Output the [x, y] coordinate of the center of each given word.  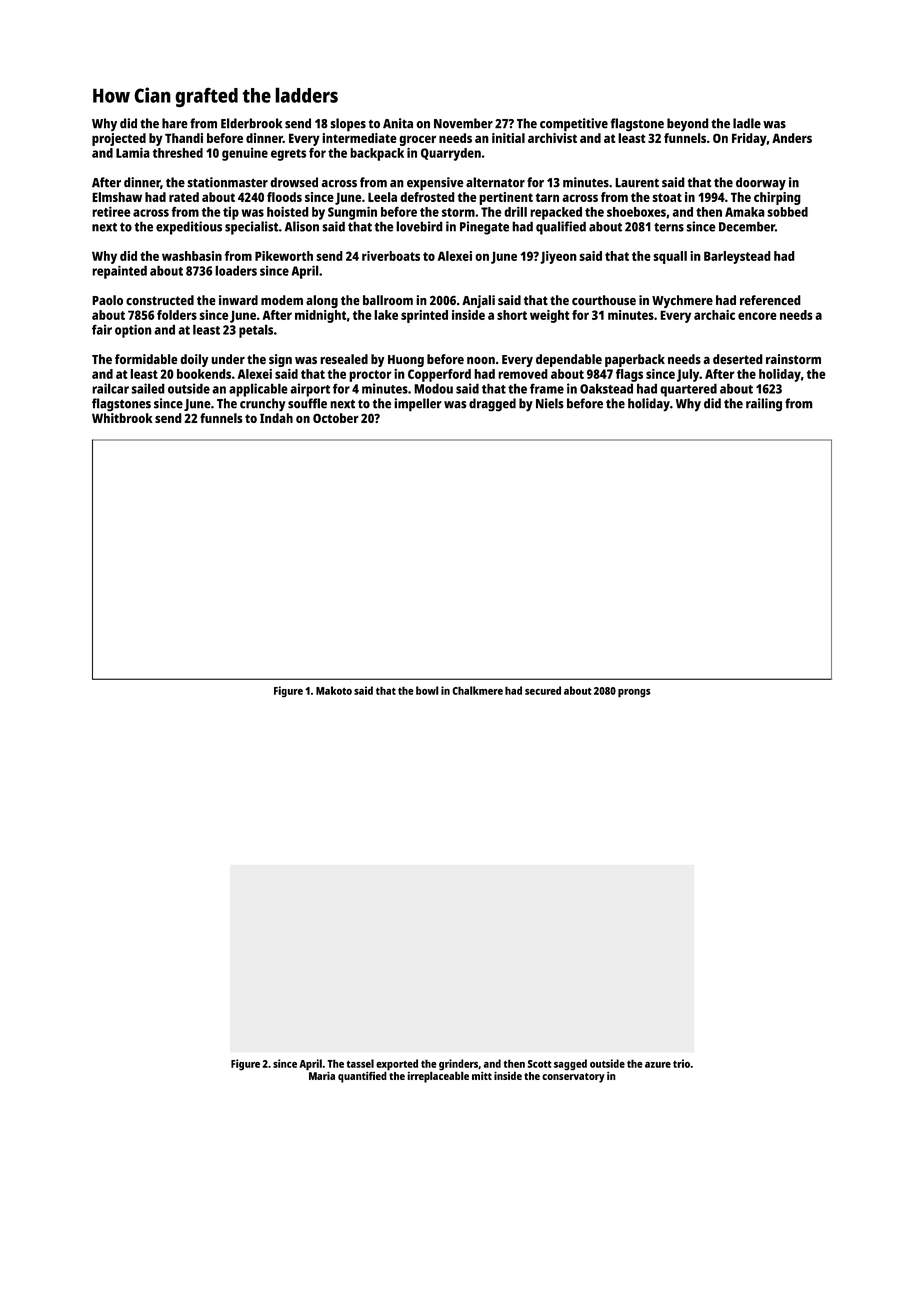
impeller [418, 405]
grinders [459, 1064]
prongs [634, 693]
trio [681, 1063]
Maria [322, 1076]
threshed [178, 153]
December [747, 226]
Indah [276, 418]
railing [764, 404]
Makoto [334, 690]
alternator [495, 182]
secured [543, 690]
